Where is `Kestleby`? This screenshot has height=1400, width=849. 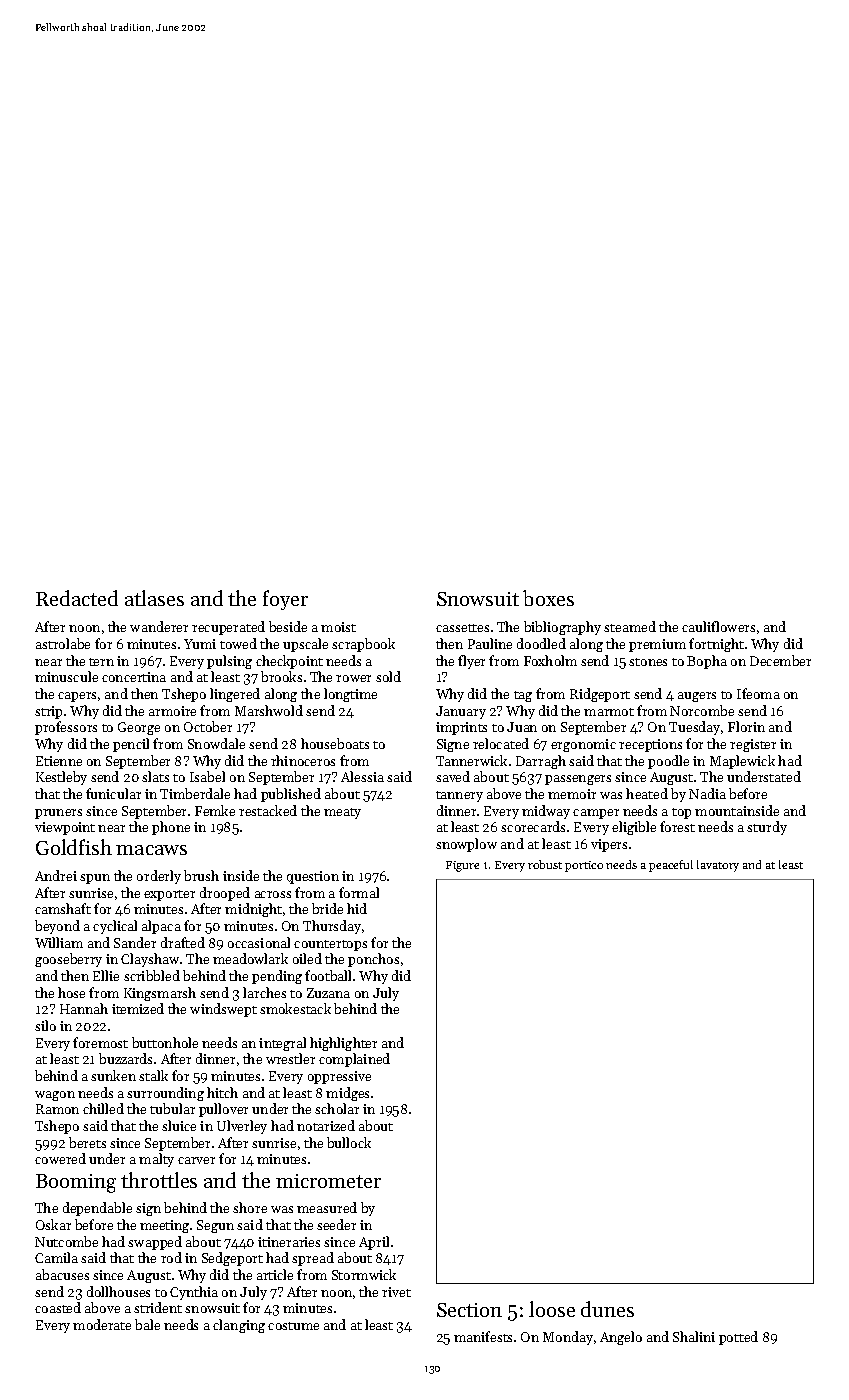 Kestleby is located at coordinates (61, 778).
